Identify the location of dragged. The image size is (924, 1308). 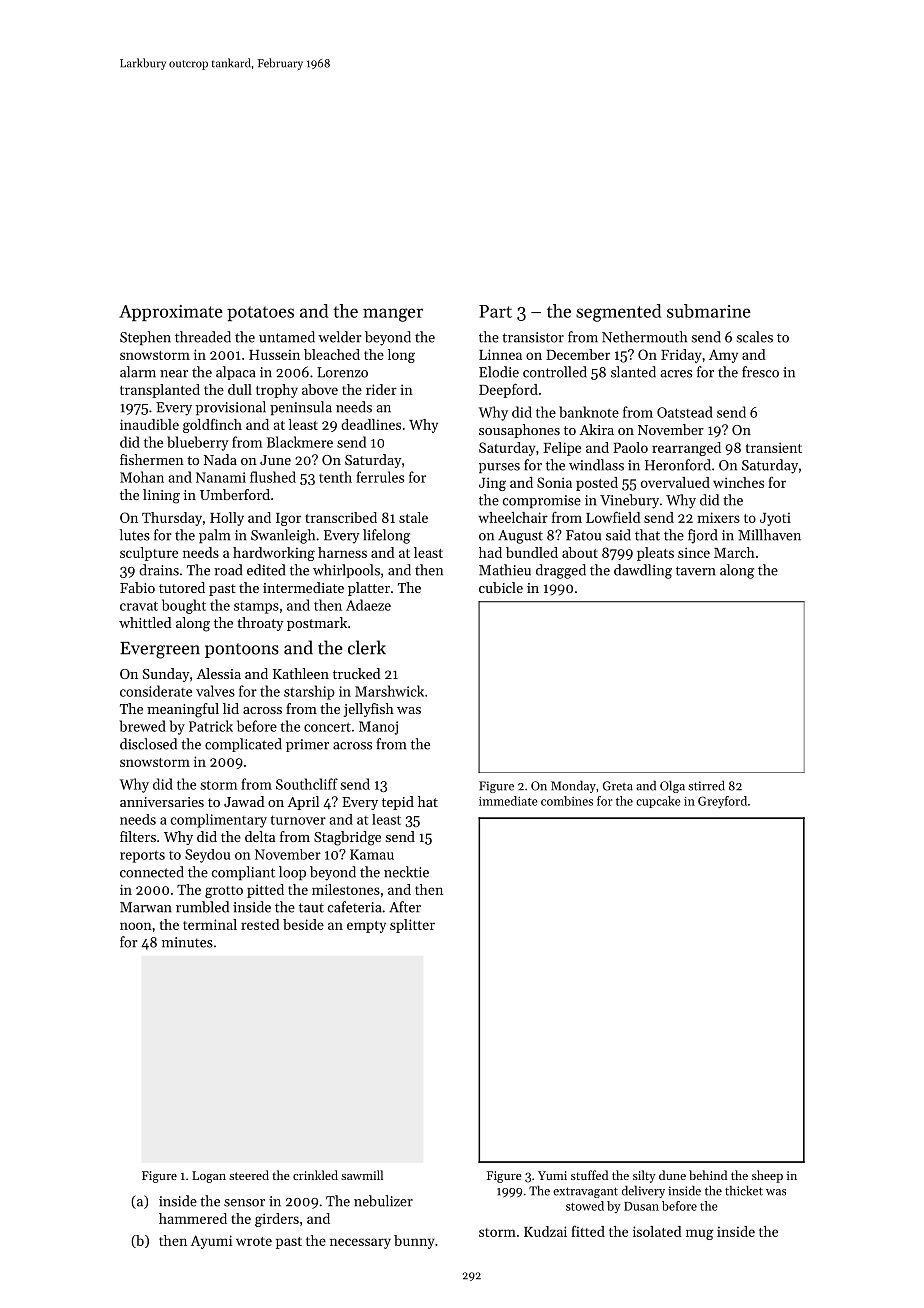
(561, 571).
